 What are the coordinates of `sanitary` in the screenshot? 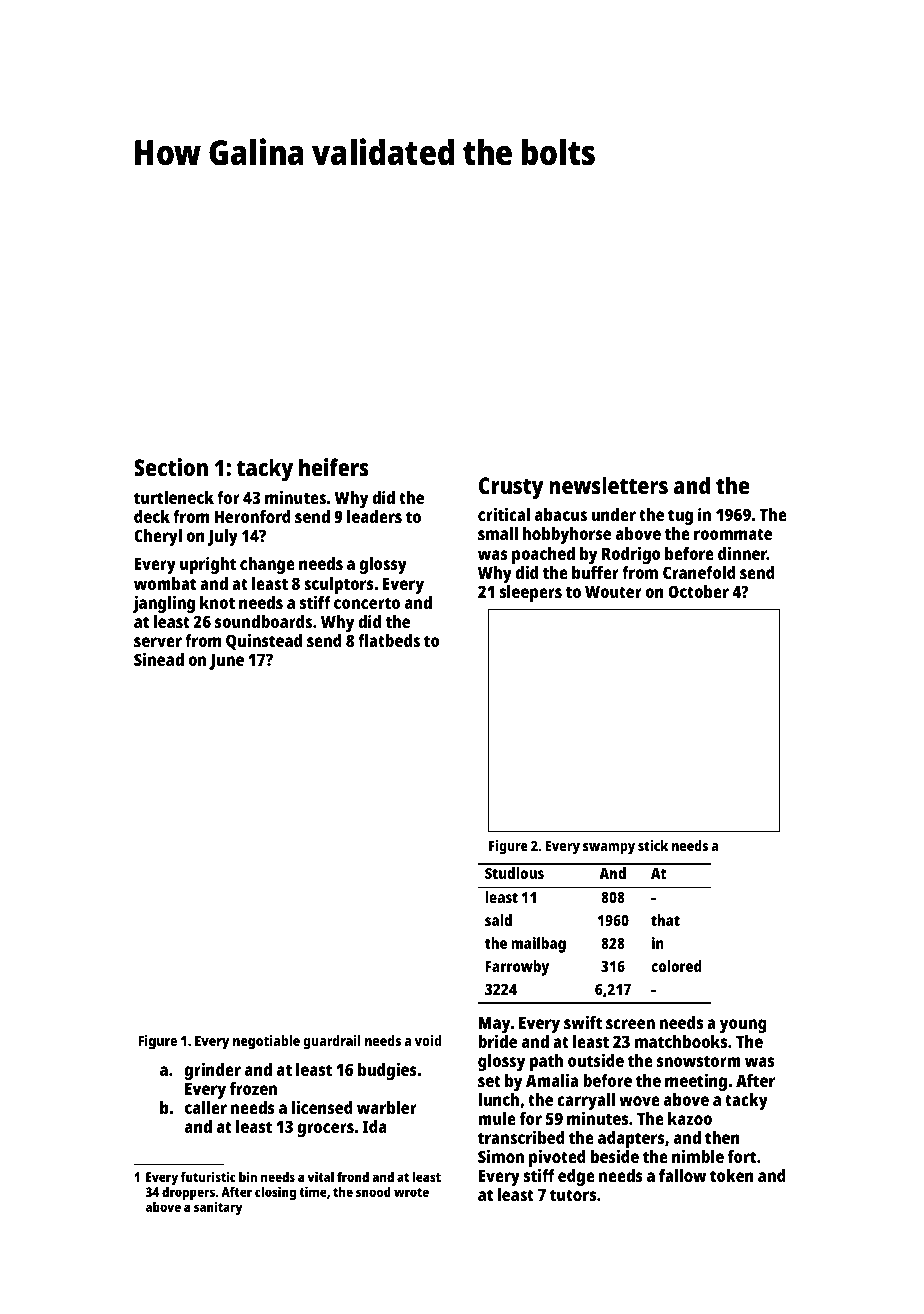 It's located at (218, 1208).
